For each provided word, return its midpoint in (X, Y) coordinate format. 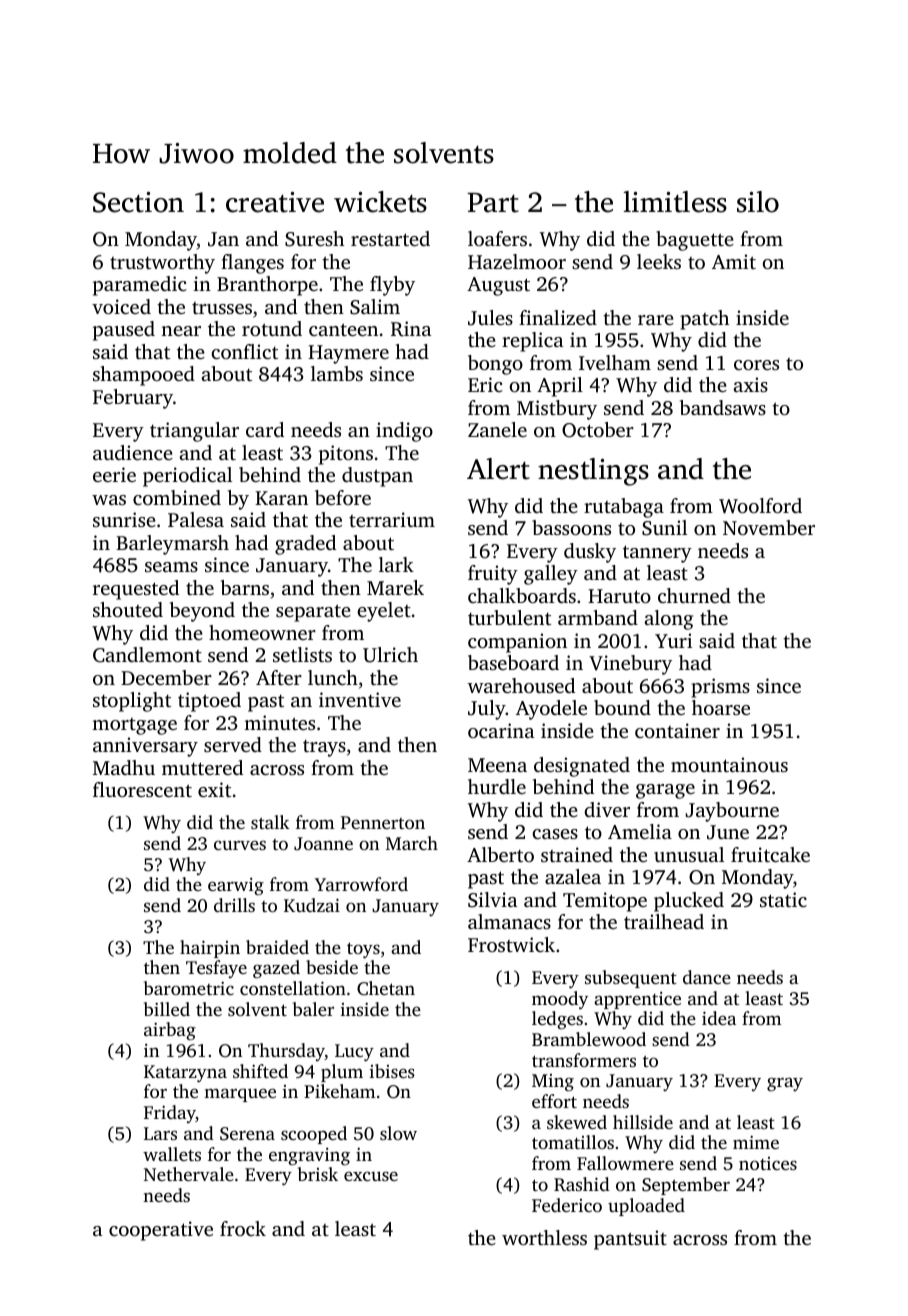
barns (245, 587)
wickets (380, 202)
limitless (675, 202)
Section (138, 202)
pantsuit (630, 1240)
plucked (689, 902)
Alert (498, 469)
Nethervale (189, 1174)
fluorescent (142, 789)
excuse (371, 1176)
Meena (497, 765)
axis (750, 384)
